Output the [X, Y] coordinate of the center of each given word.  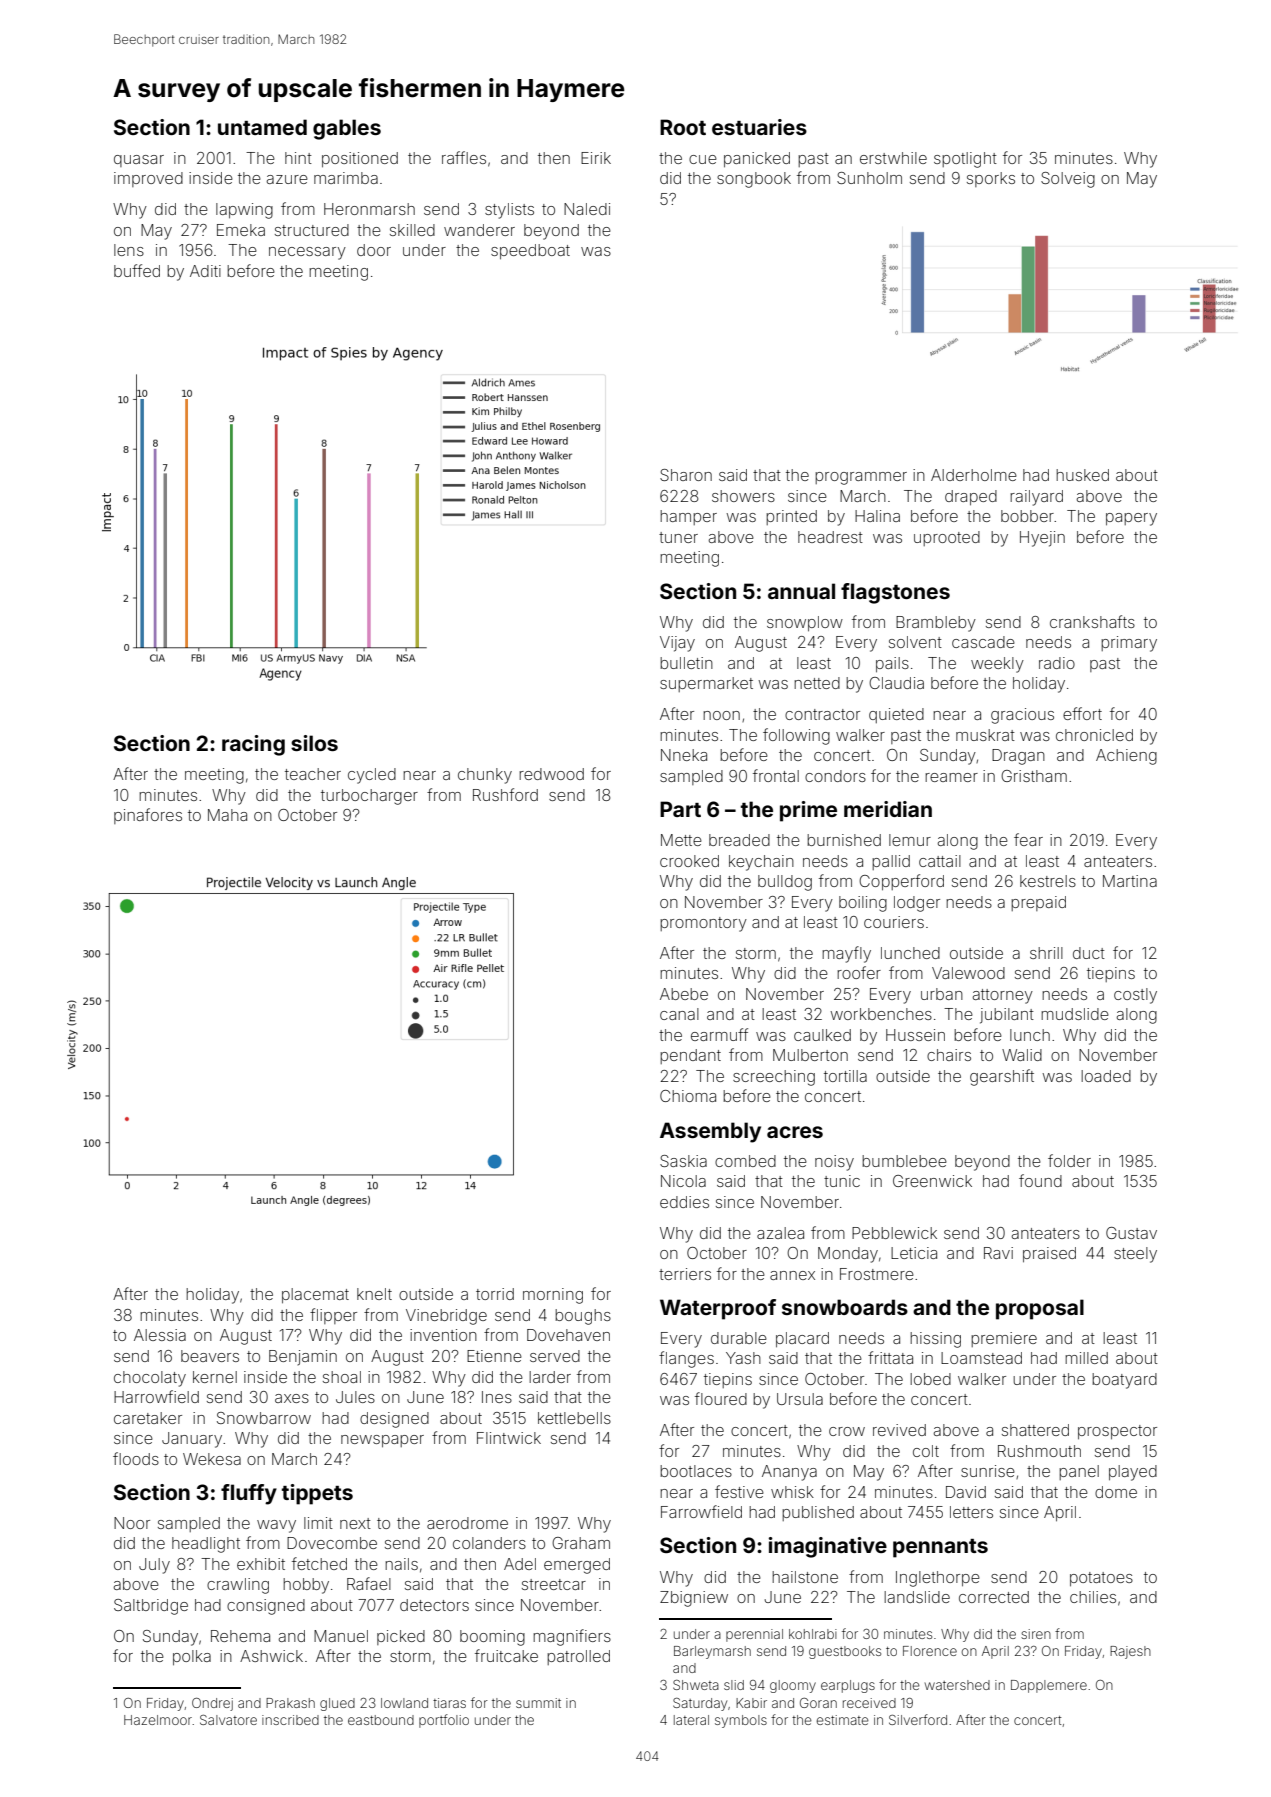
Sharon [686, 475]
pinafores [148, 816]
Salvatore [228, 1720]
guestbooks [845, 1652]
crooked [689, 861]
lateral [691, 1720]
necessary [307, 253]
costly [1135, 996]
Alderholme [974, 475]
